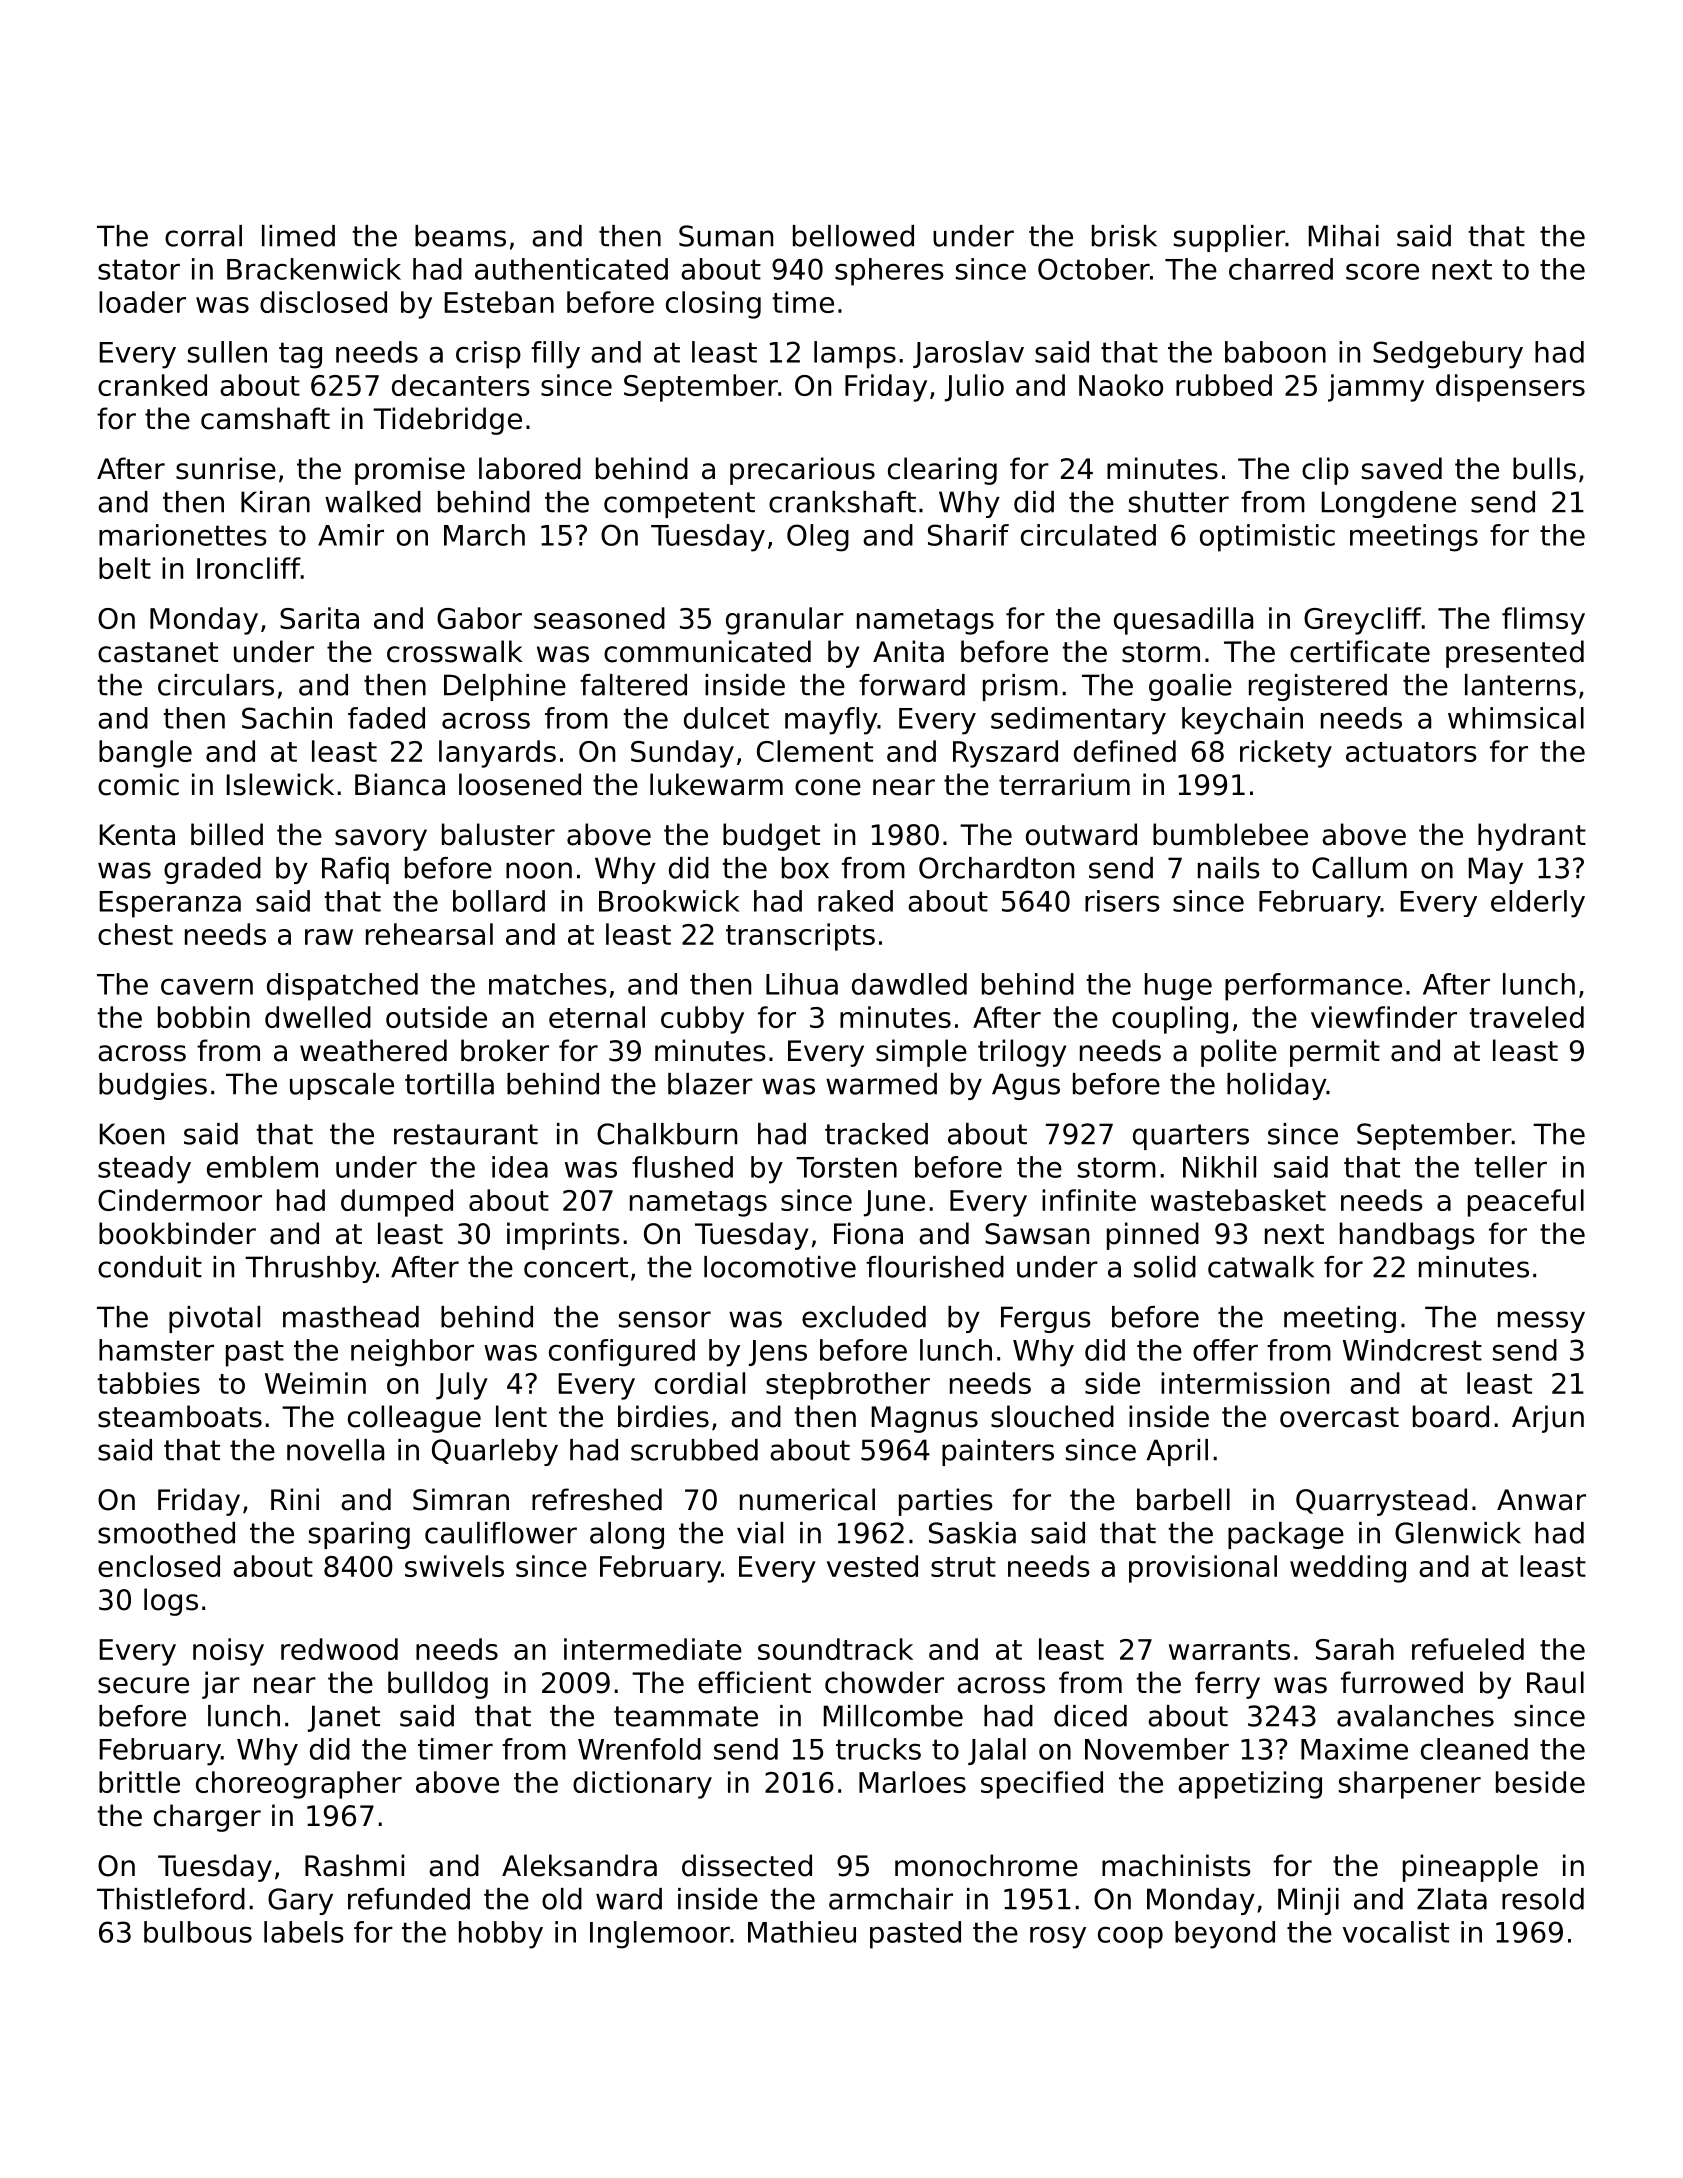 Image resolution: width=1683 pixels, height=2178 pixels. What do you see at coordinates (1448, 355) in the screenshot?
I see `Sedgebury` at bounding box center [1448, 355].
